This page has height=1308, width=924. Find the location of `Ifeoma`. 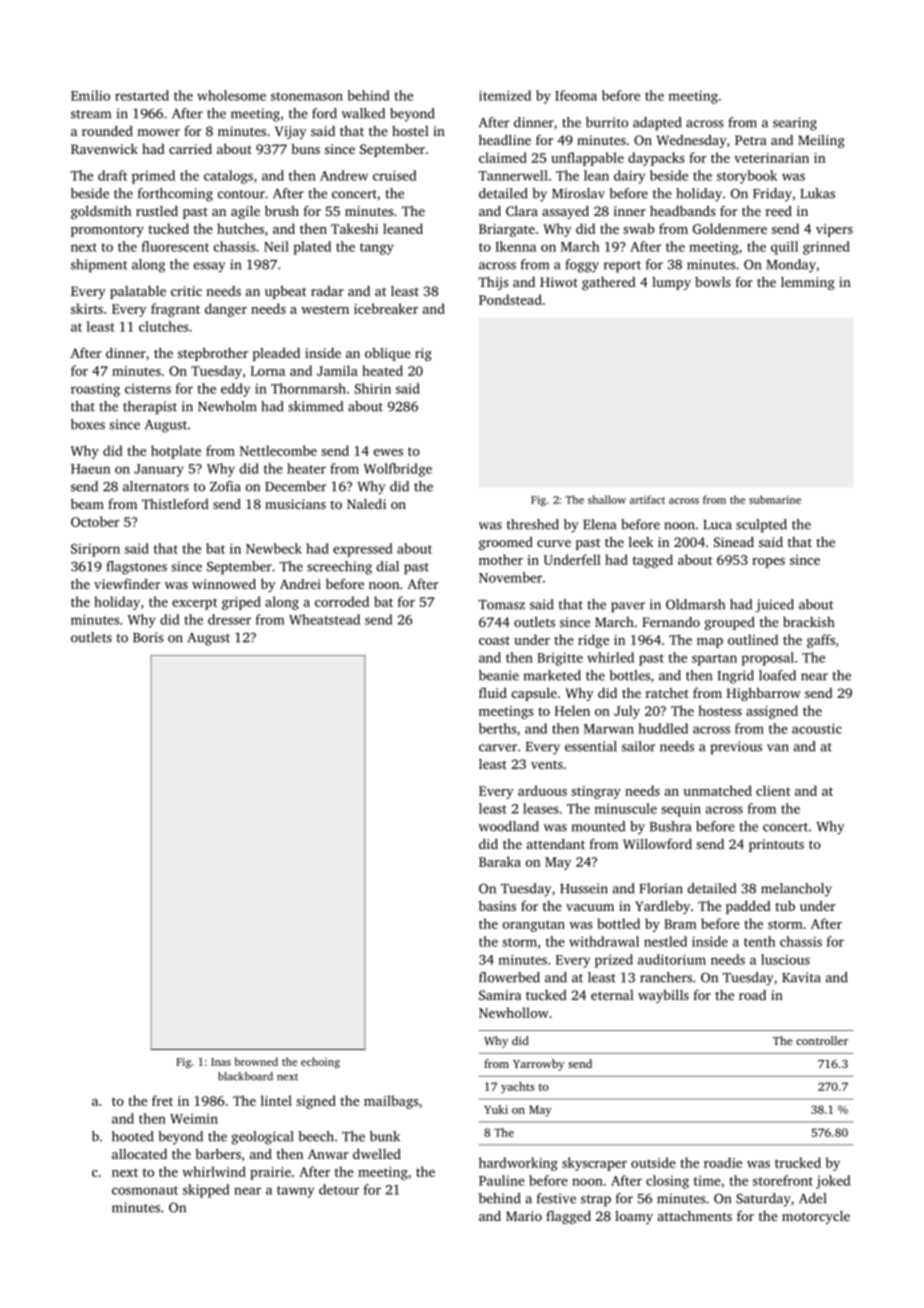

Ifeoma is located at coordinates (576, 95).
